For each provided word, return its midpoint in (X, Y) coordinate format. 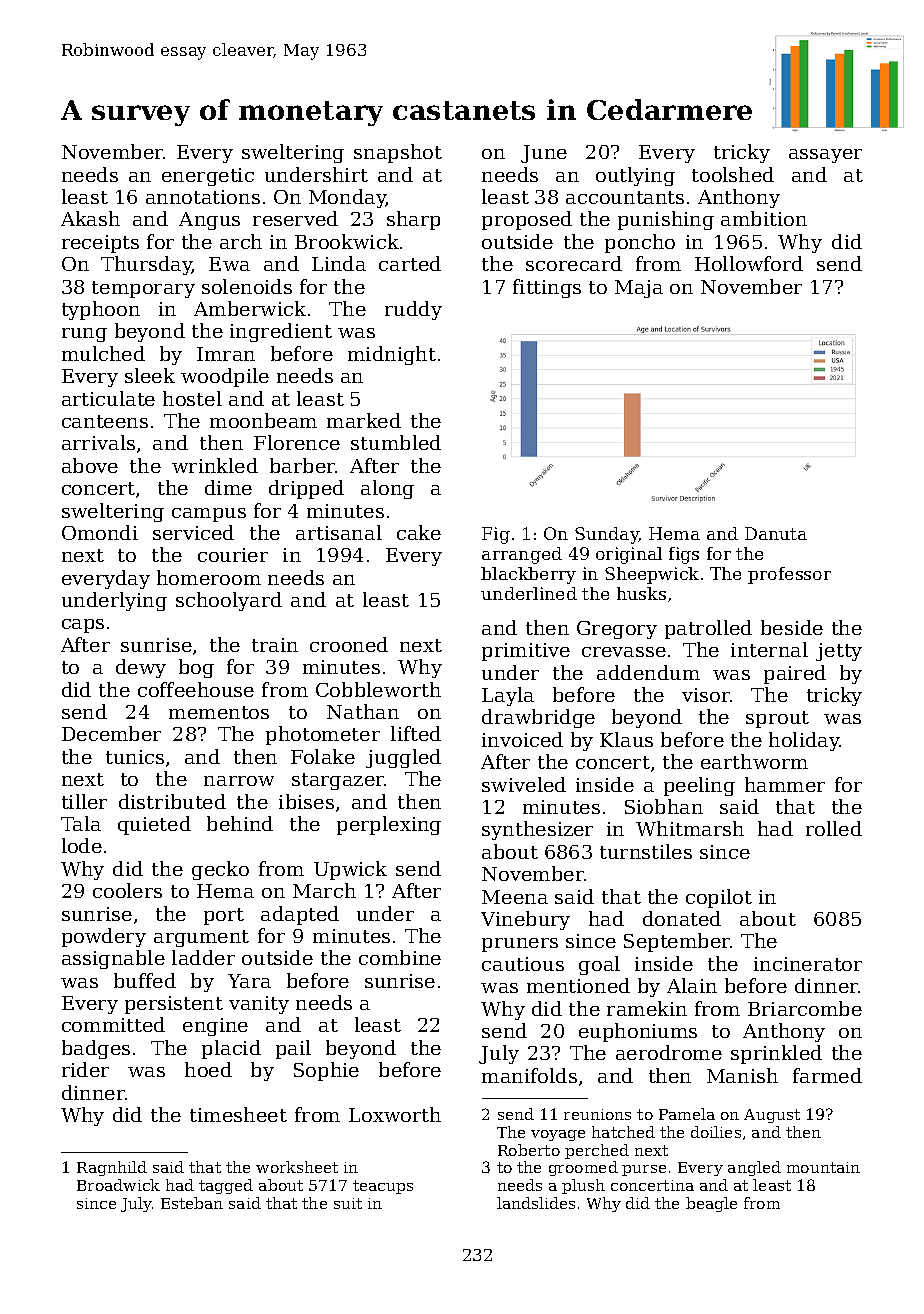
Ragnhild (112, 1168)
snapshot (398, 153)
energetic (208, 177)
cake (419, 532)
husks (641, 593)
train (275, 645)
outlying (635, 176)
